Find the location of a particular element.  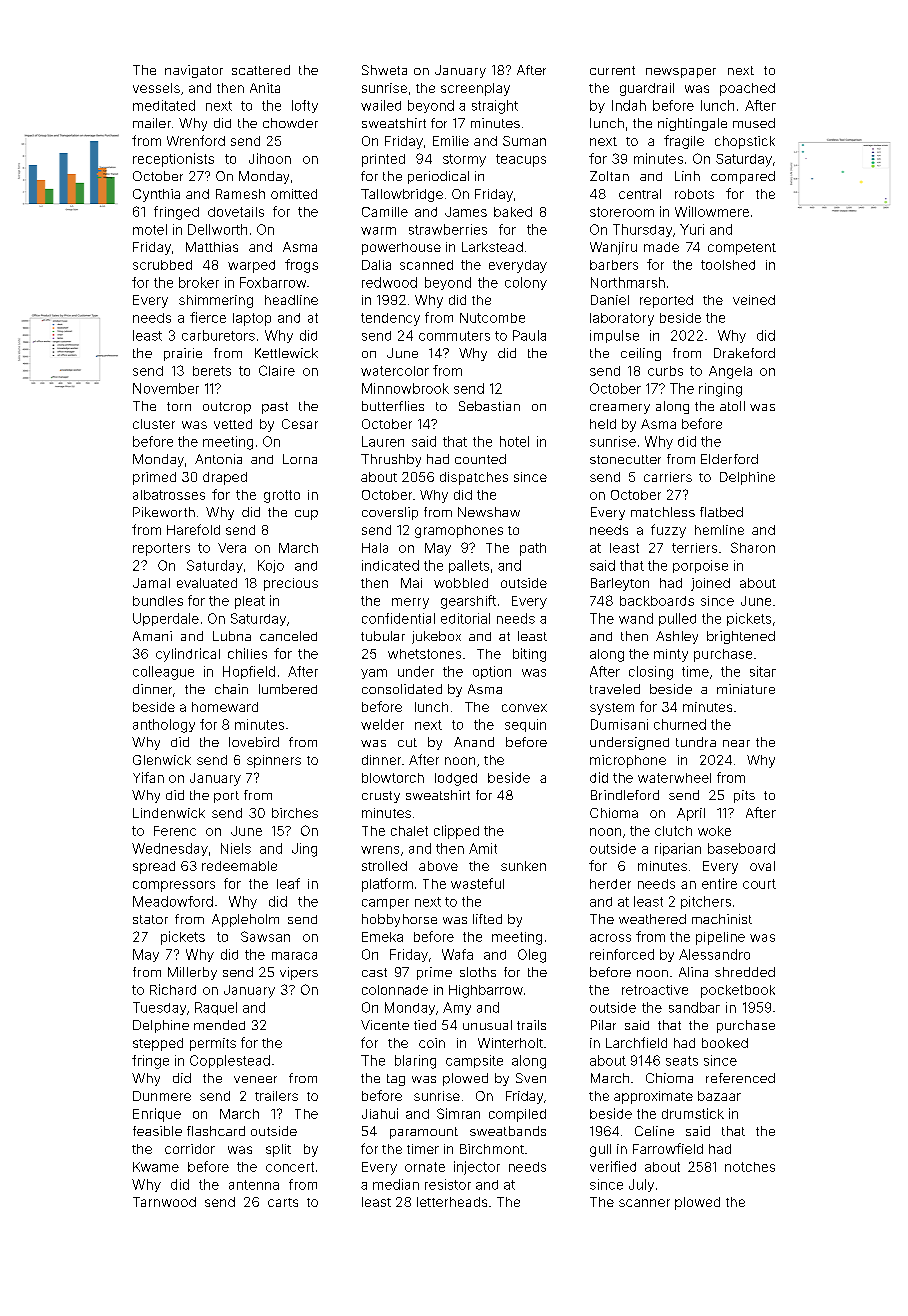

scanner is located at coordinates (644, 1203).
